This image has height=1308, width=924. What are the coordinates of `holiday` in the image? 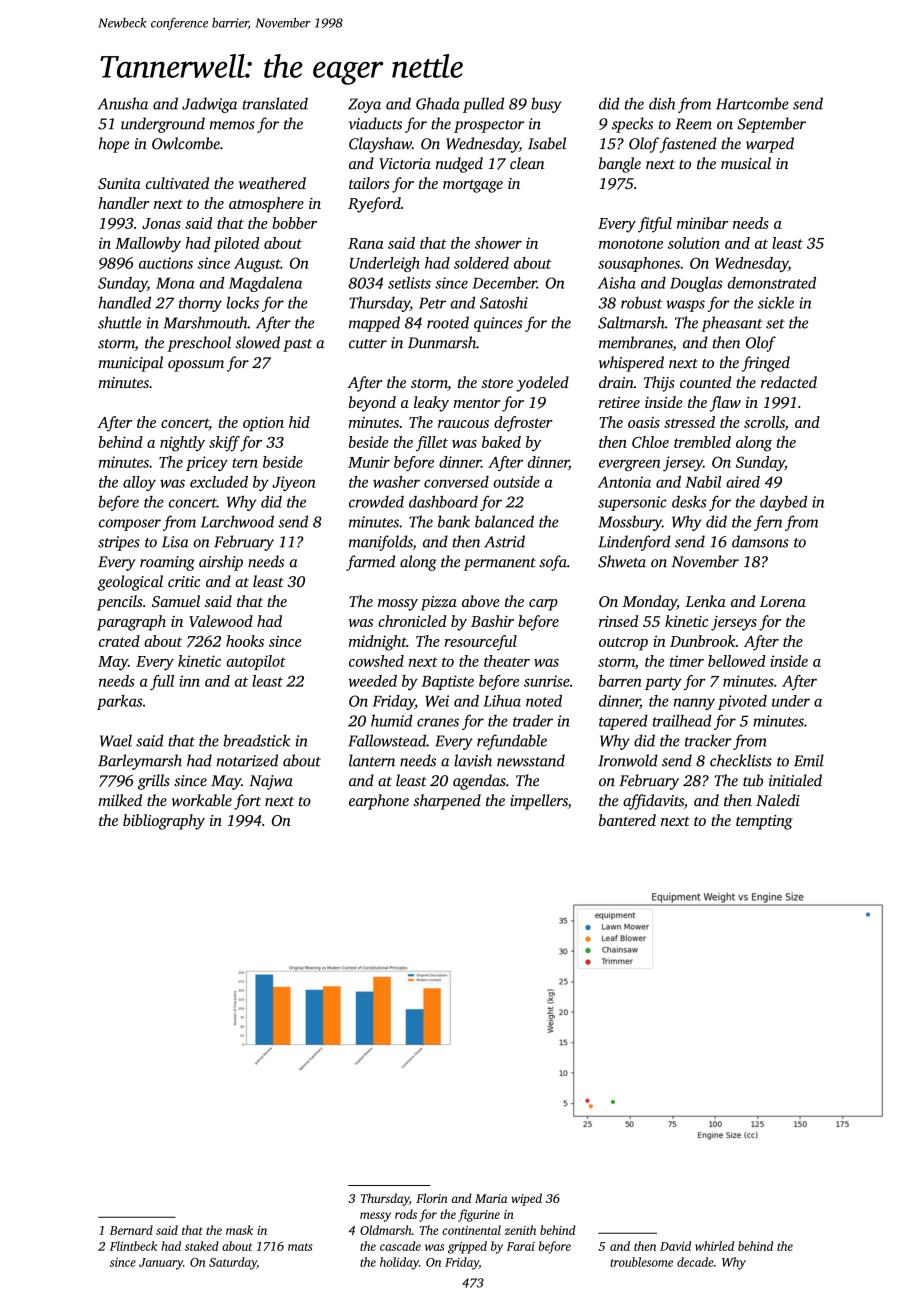 It's located at (399, 1263).
